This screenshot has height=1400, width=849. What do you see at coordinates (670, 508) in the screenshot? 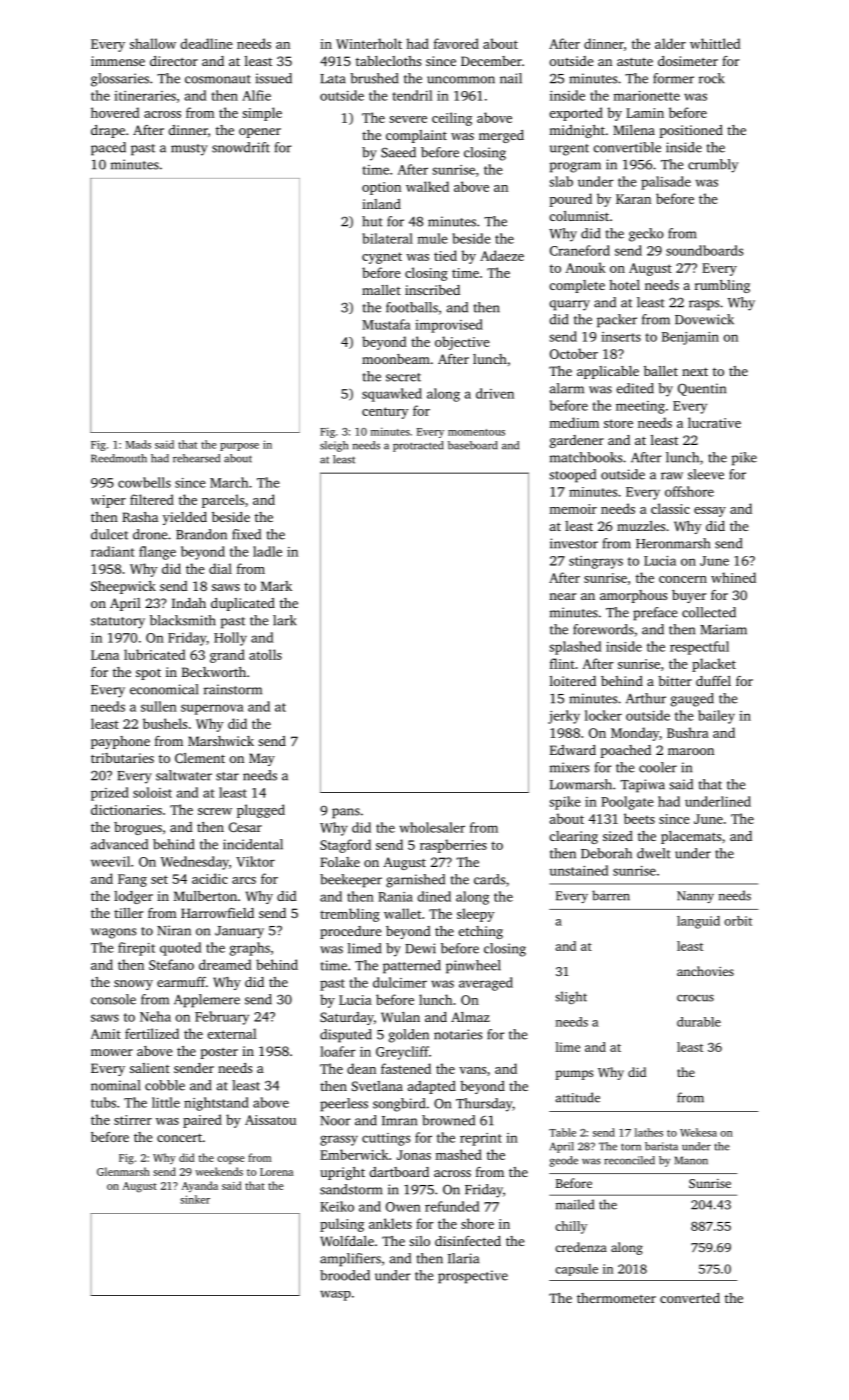
I see `classic` at bounding box center [670, 508].
